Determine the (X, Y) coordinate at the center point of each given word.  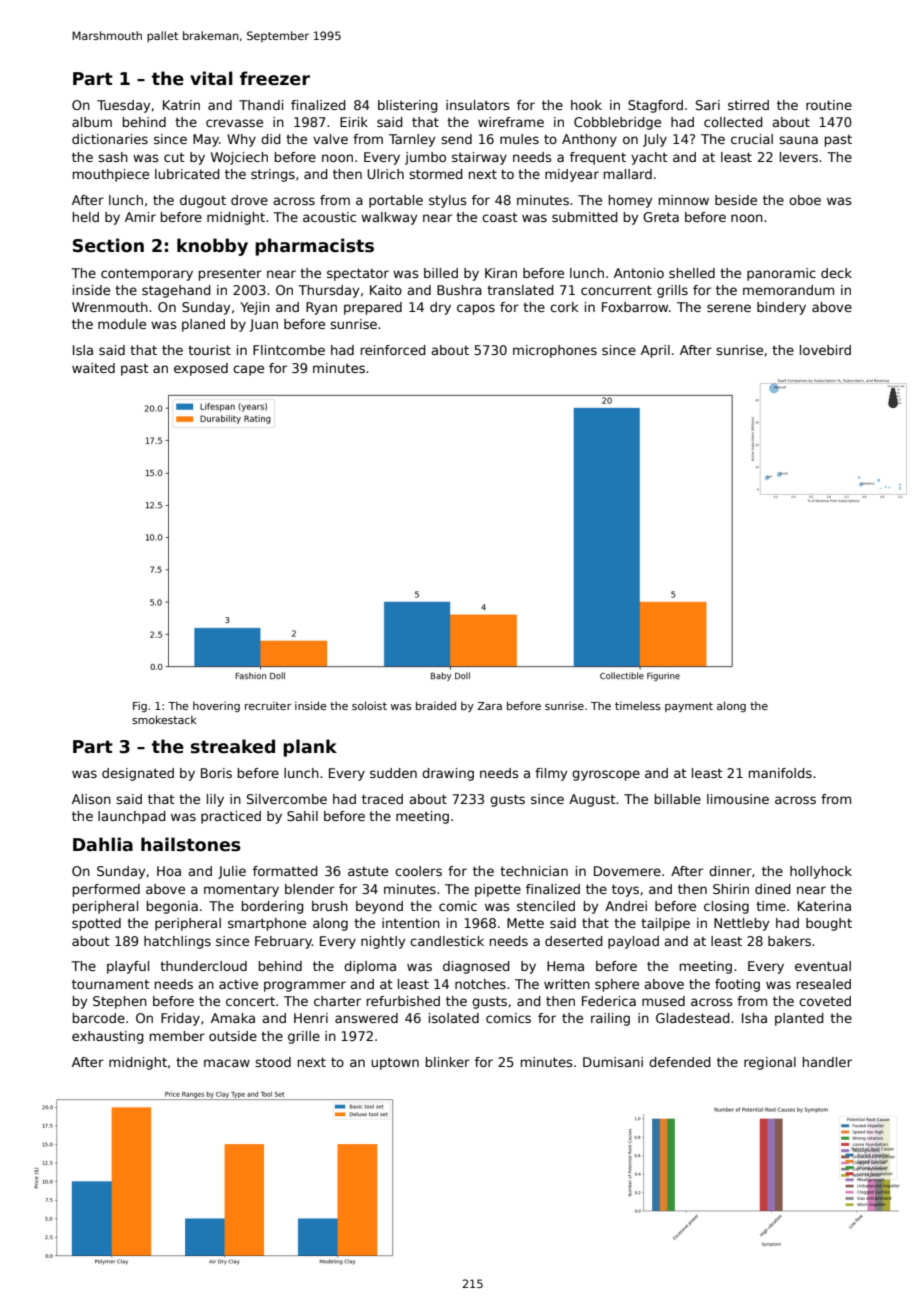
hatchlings (177, 942)
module (122, 324)
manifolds (780, 773)
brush (330, 906)
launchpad (132, 817)
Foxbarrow (635, 307)
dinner (730, 871)
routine (829, 105)
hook (586, 105)
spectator (358, 274)
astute (368, 871)
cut (174, 157)
